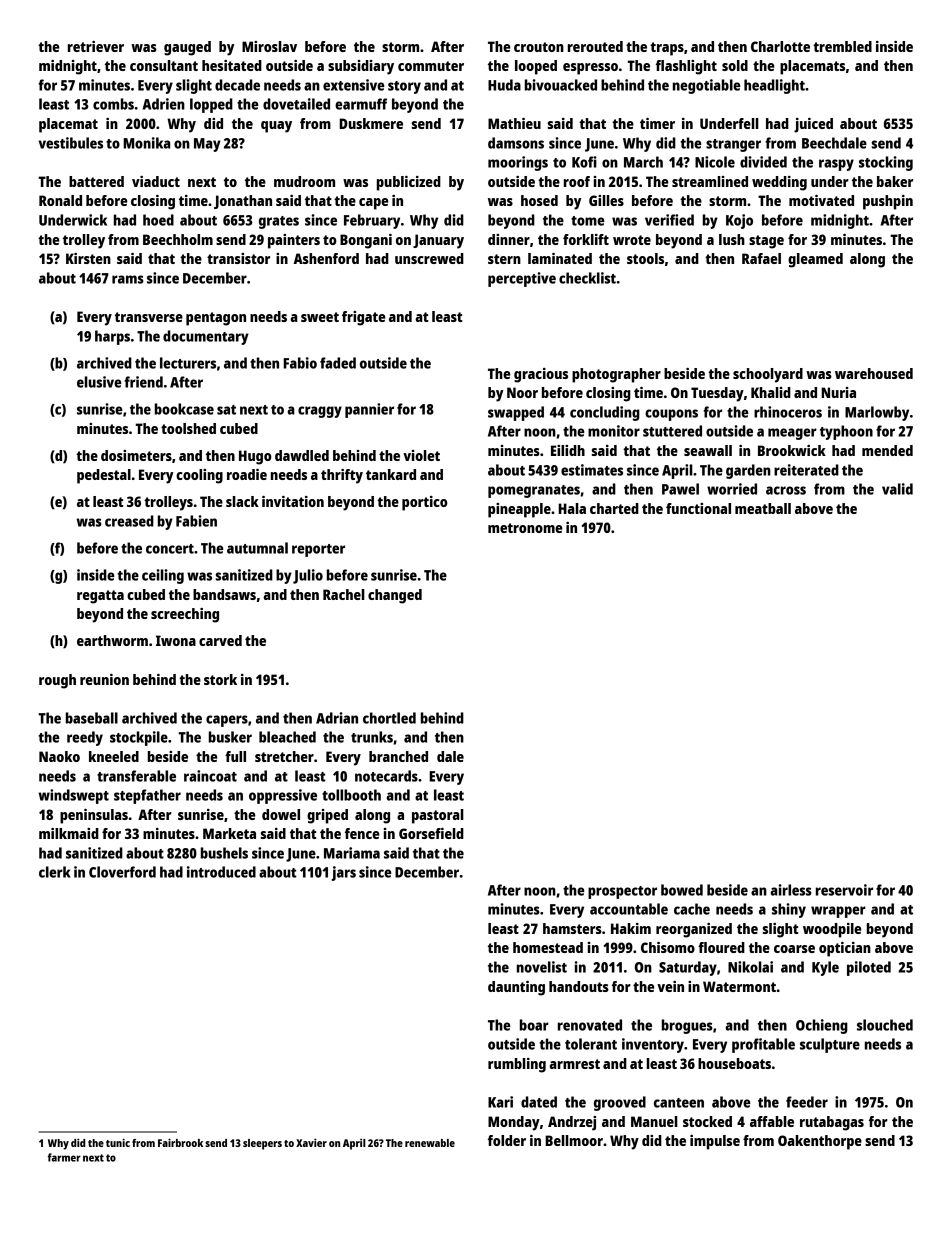  I want to click on chortled, so click(389, 718).
